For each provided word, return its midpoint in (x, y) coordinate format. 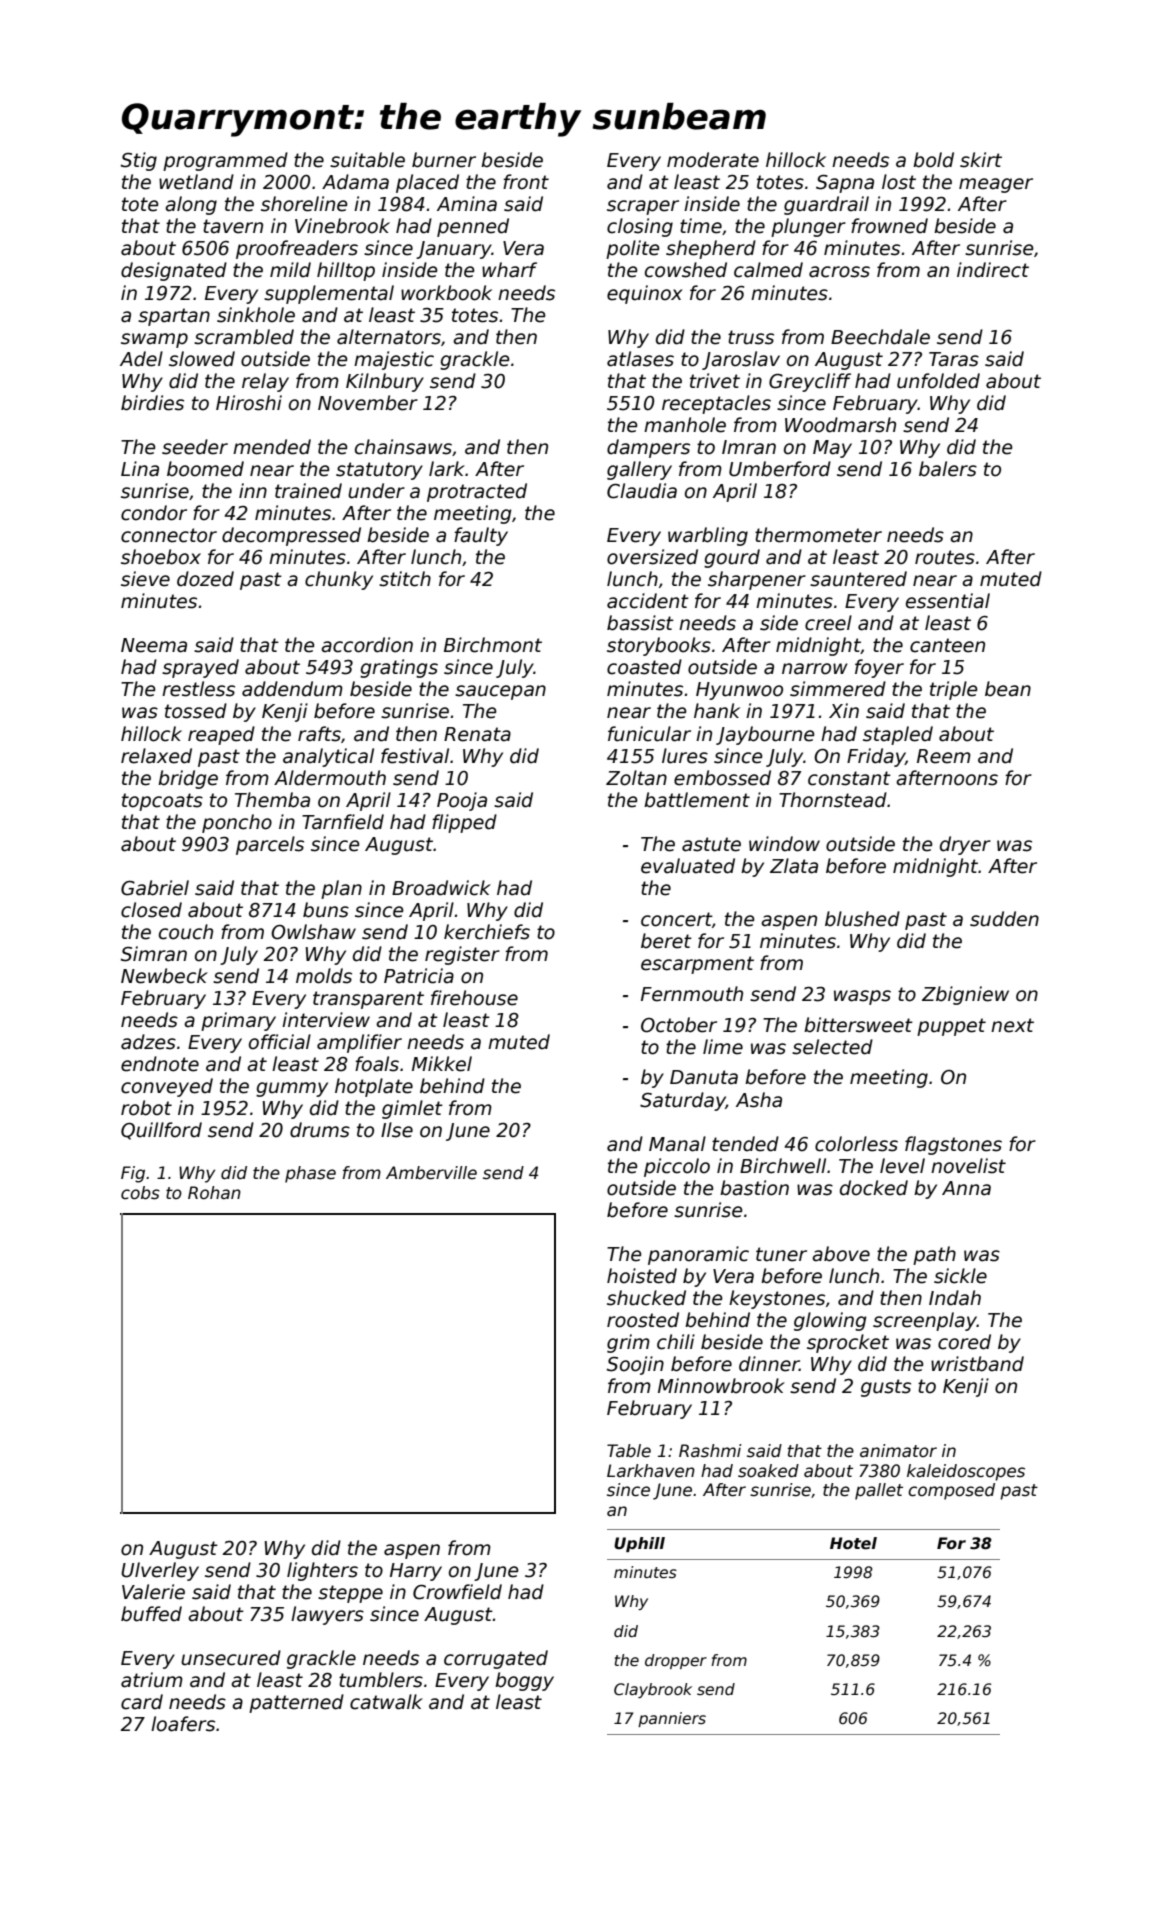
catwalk (386, 1702)
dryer (965, 845)
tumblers (381, 1680)
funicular (649, 734)
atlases (640, 359)
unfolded (938, 381)
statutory (379, 471)
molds (324, 976)
